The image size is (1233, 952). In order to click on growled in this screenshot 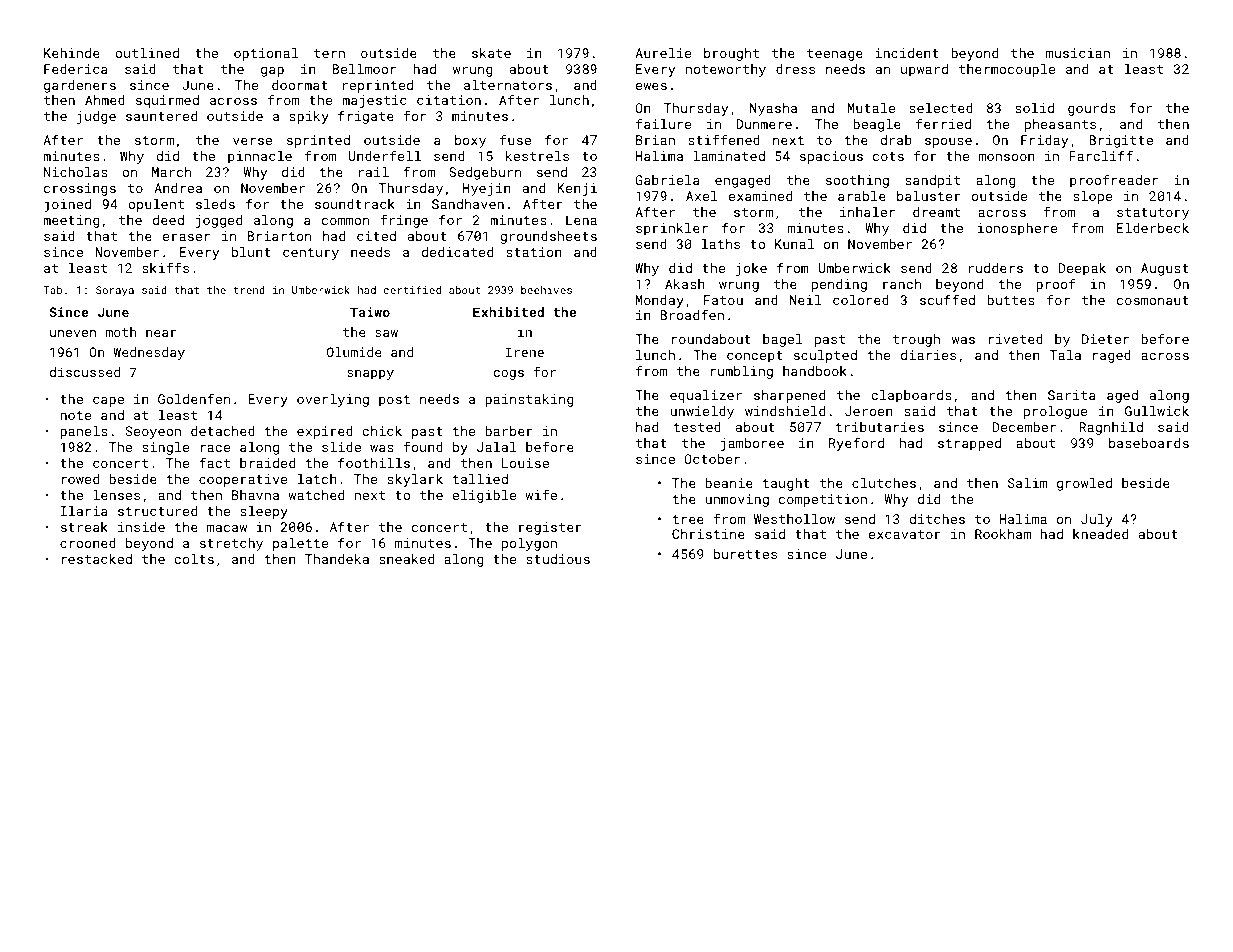, I will do `click(1084, 484)`.
